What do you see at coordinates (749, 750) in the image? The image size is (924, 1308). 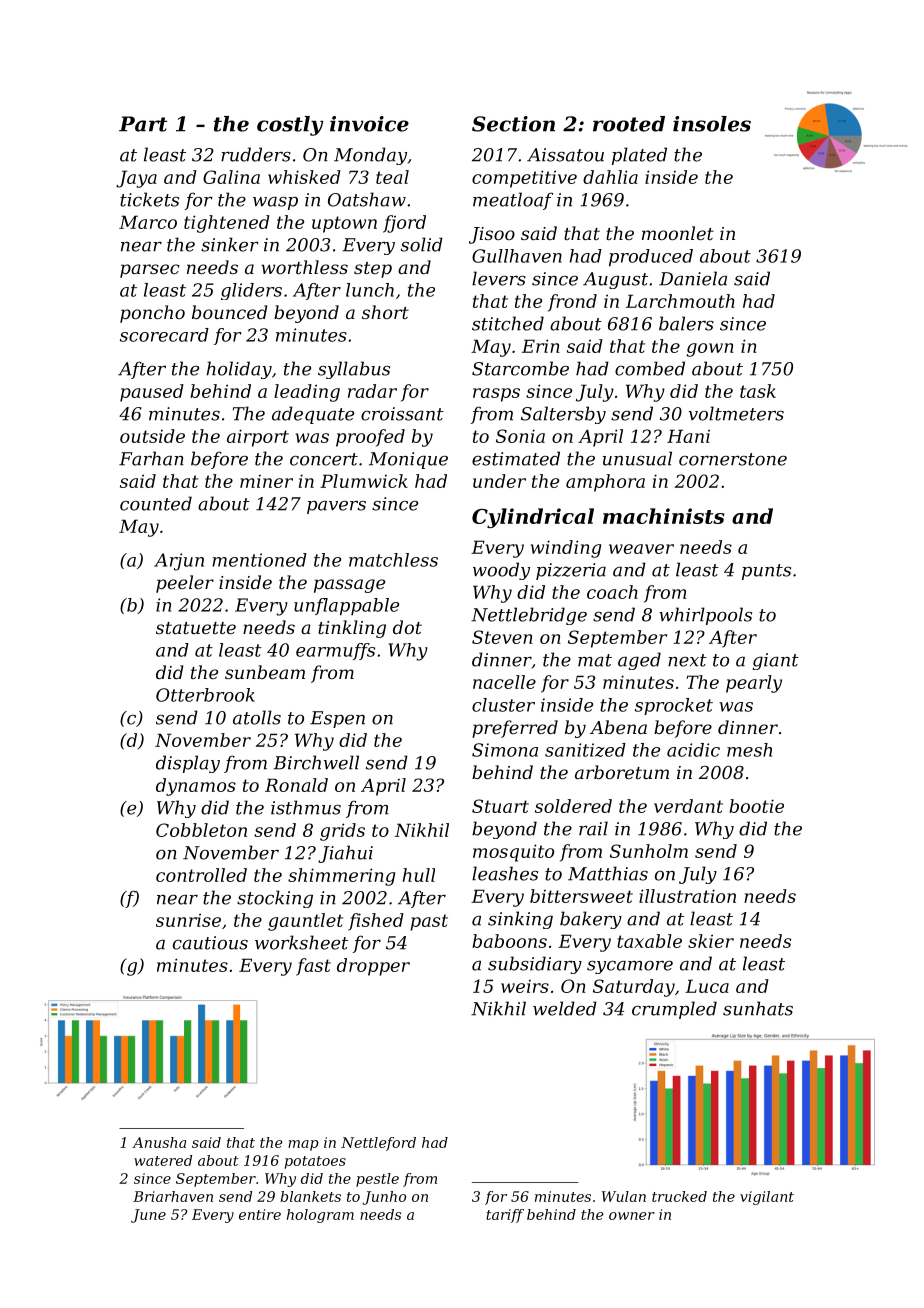 I see `mesh` at bounding box center [749, 750].
